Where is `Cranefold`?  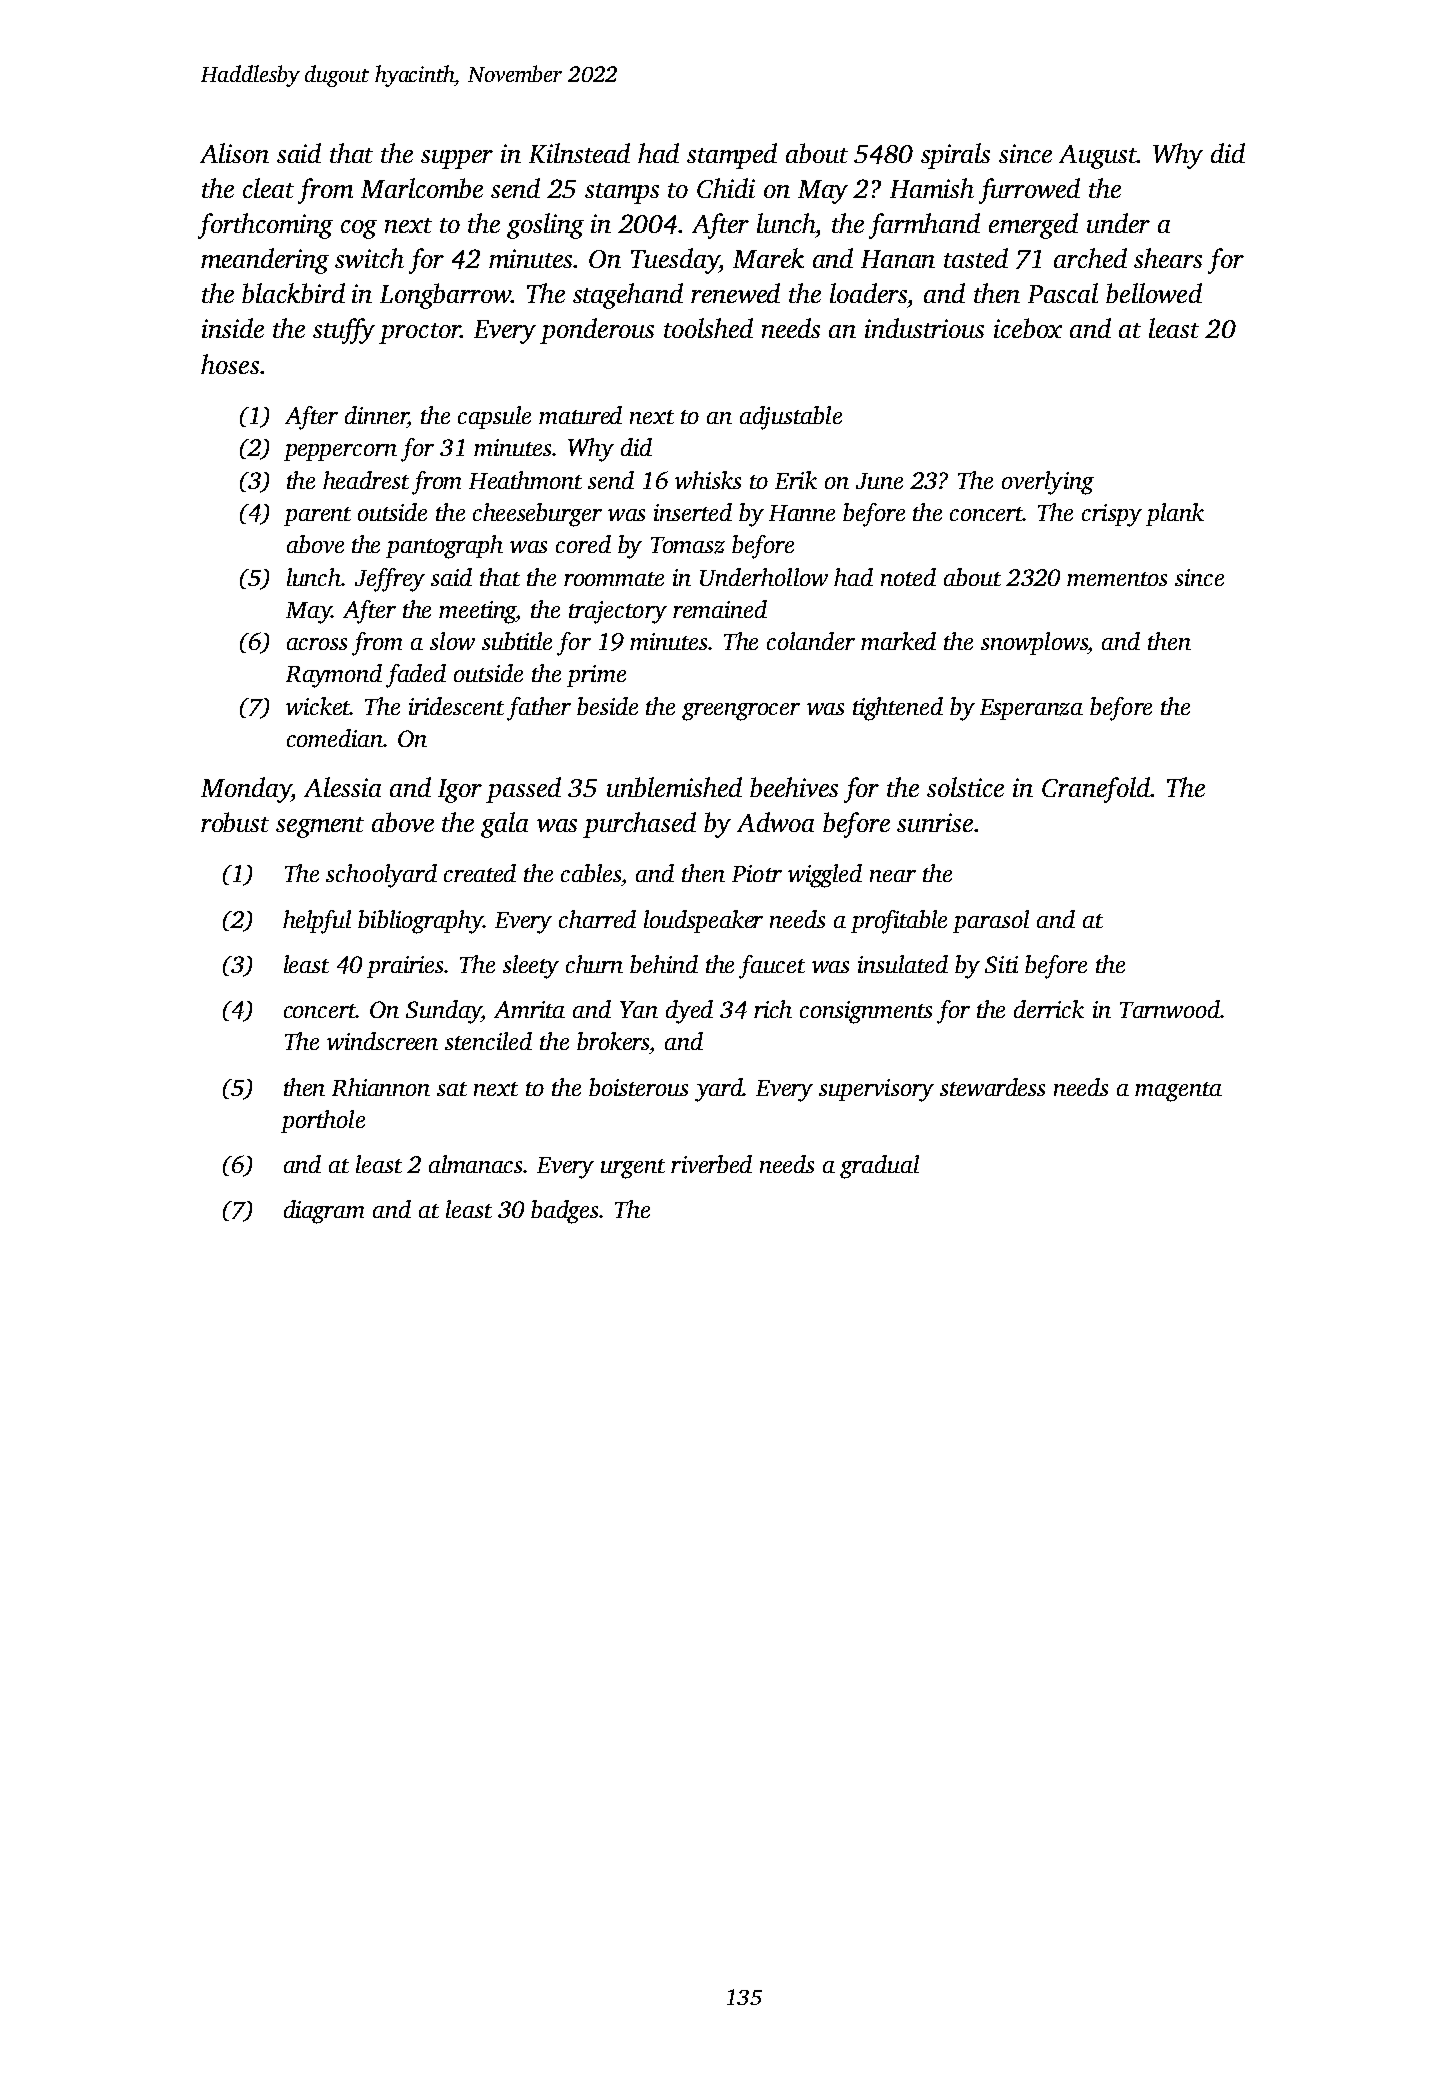
Cranefold is located at coordinates (1096, 790).
